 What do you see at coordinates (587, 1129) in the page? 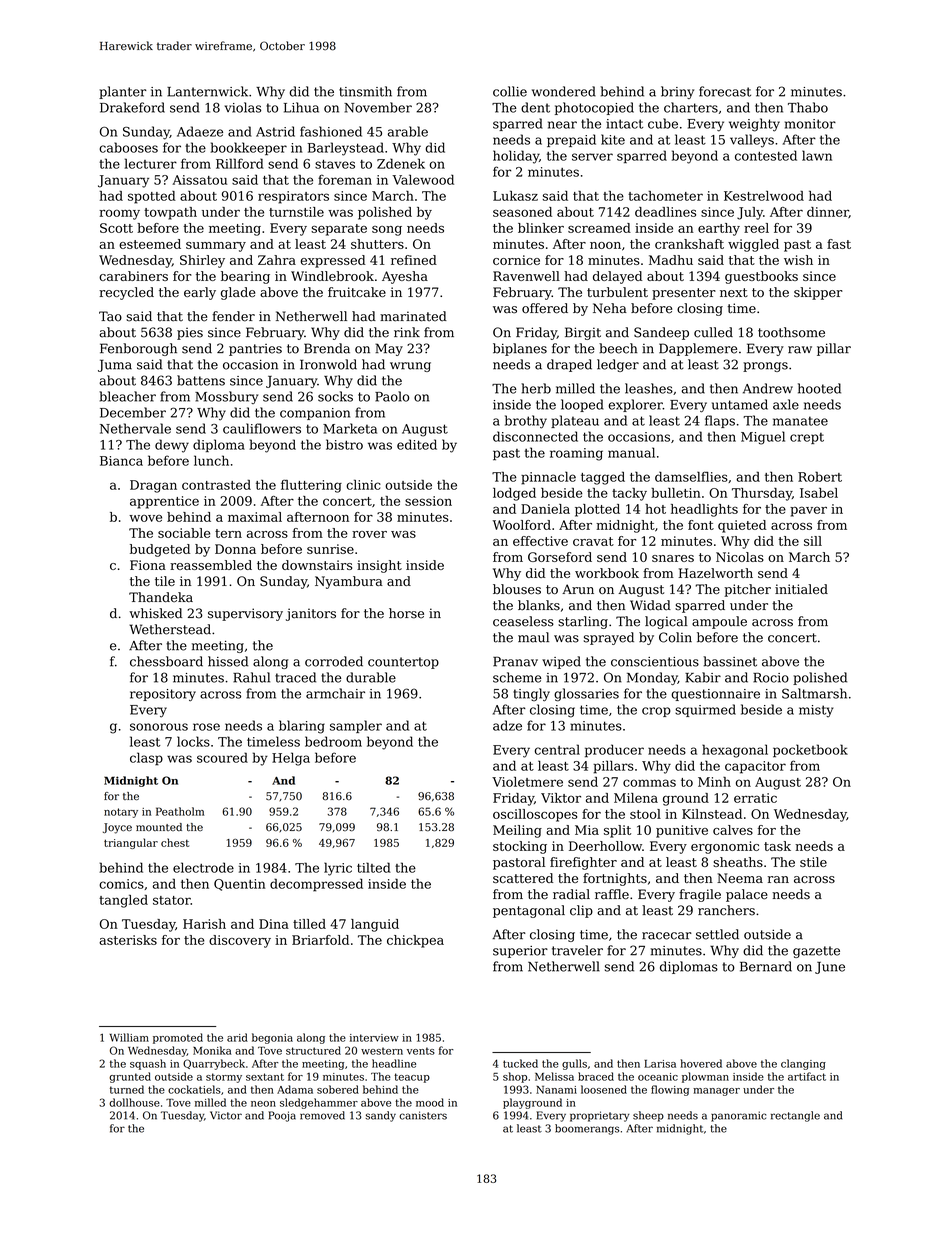
I see `boomerangs` at bounding box center [587, 1129].
